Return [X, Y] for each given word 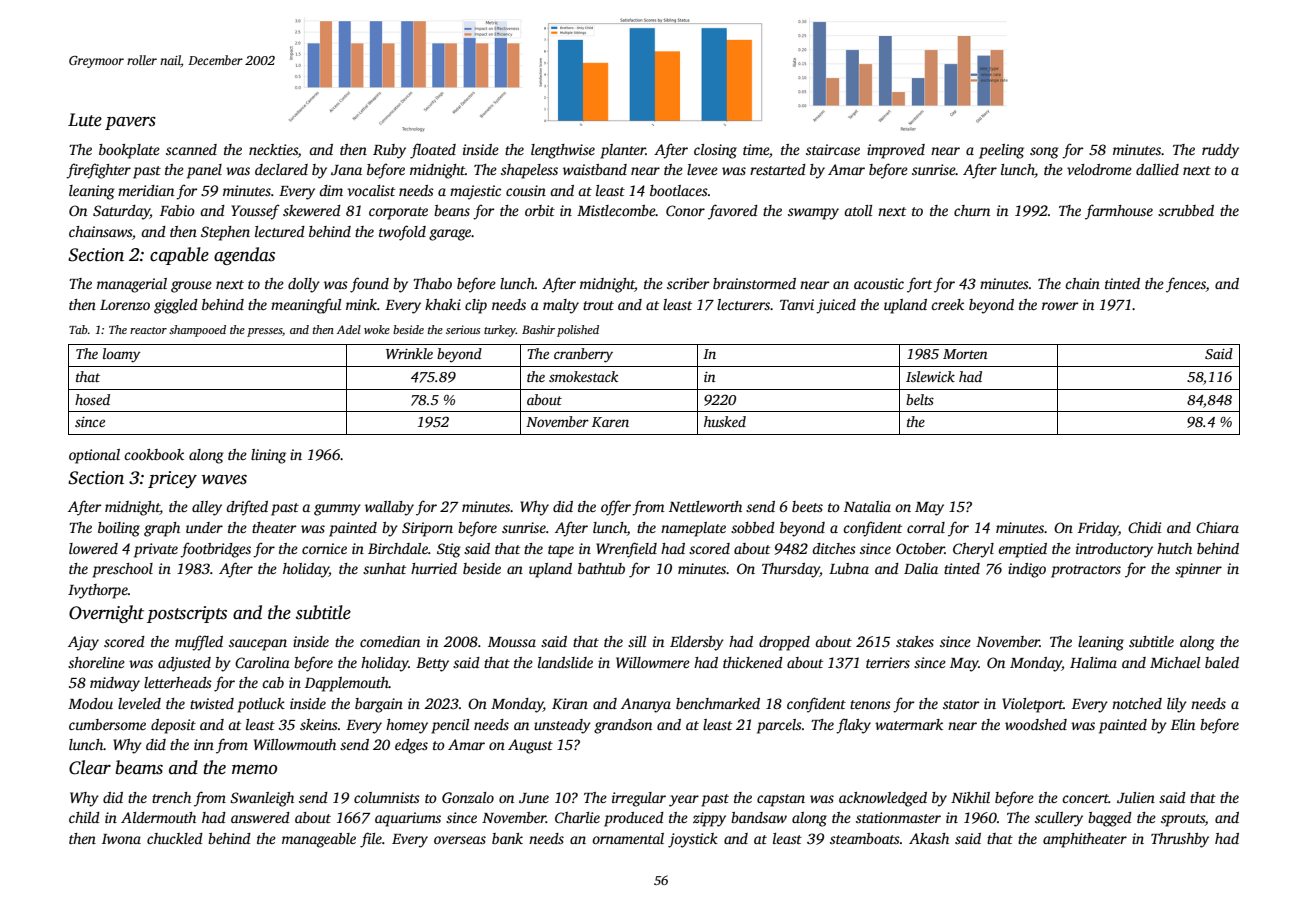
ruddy [1220, 151]
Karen [610, 422]
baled [1222, 662]
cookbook [154, 454]
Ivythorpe [98, 591]
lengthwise [563, 151]
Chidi [1144, 527]
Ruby [389, 151]
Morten [965, 354]
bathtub [601, 568]
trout [598, 305]
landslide [565, 662]
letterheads [178, 682]
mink [361, 304]
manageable [319, 840]
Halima [1093, 662]
